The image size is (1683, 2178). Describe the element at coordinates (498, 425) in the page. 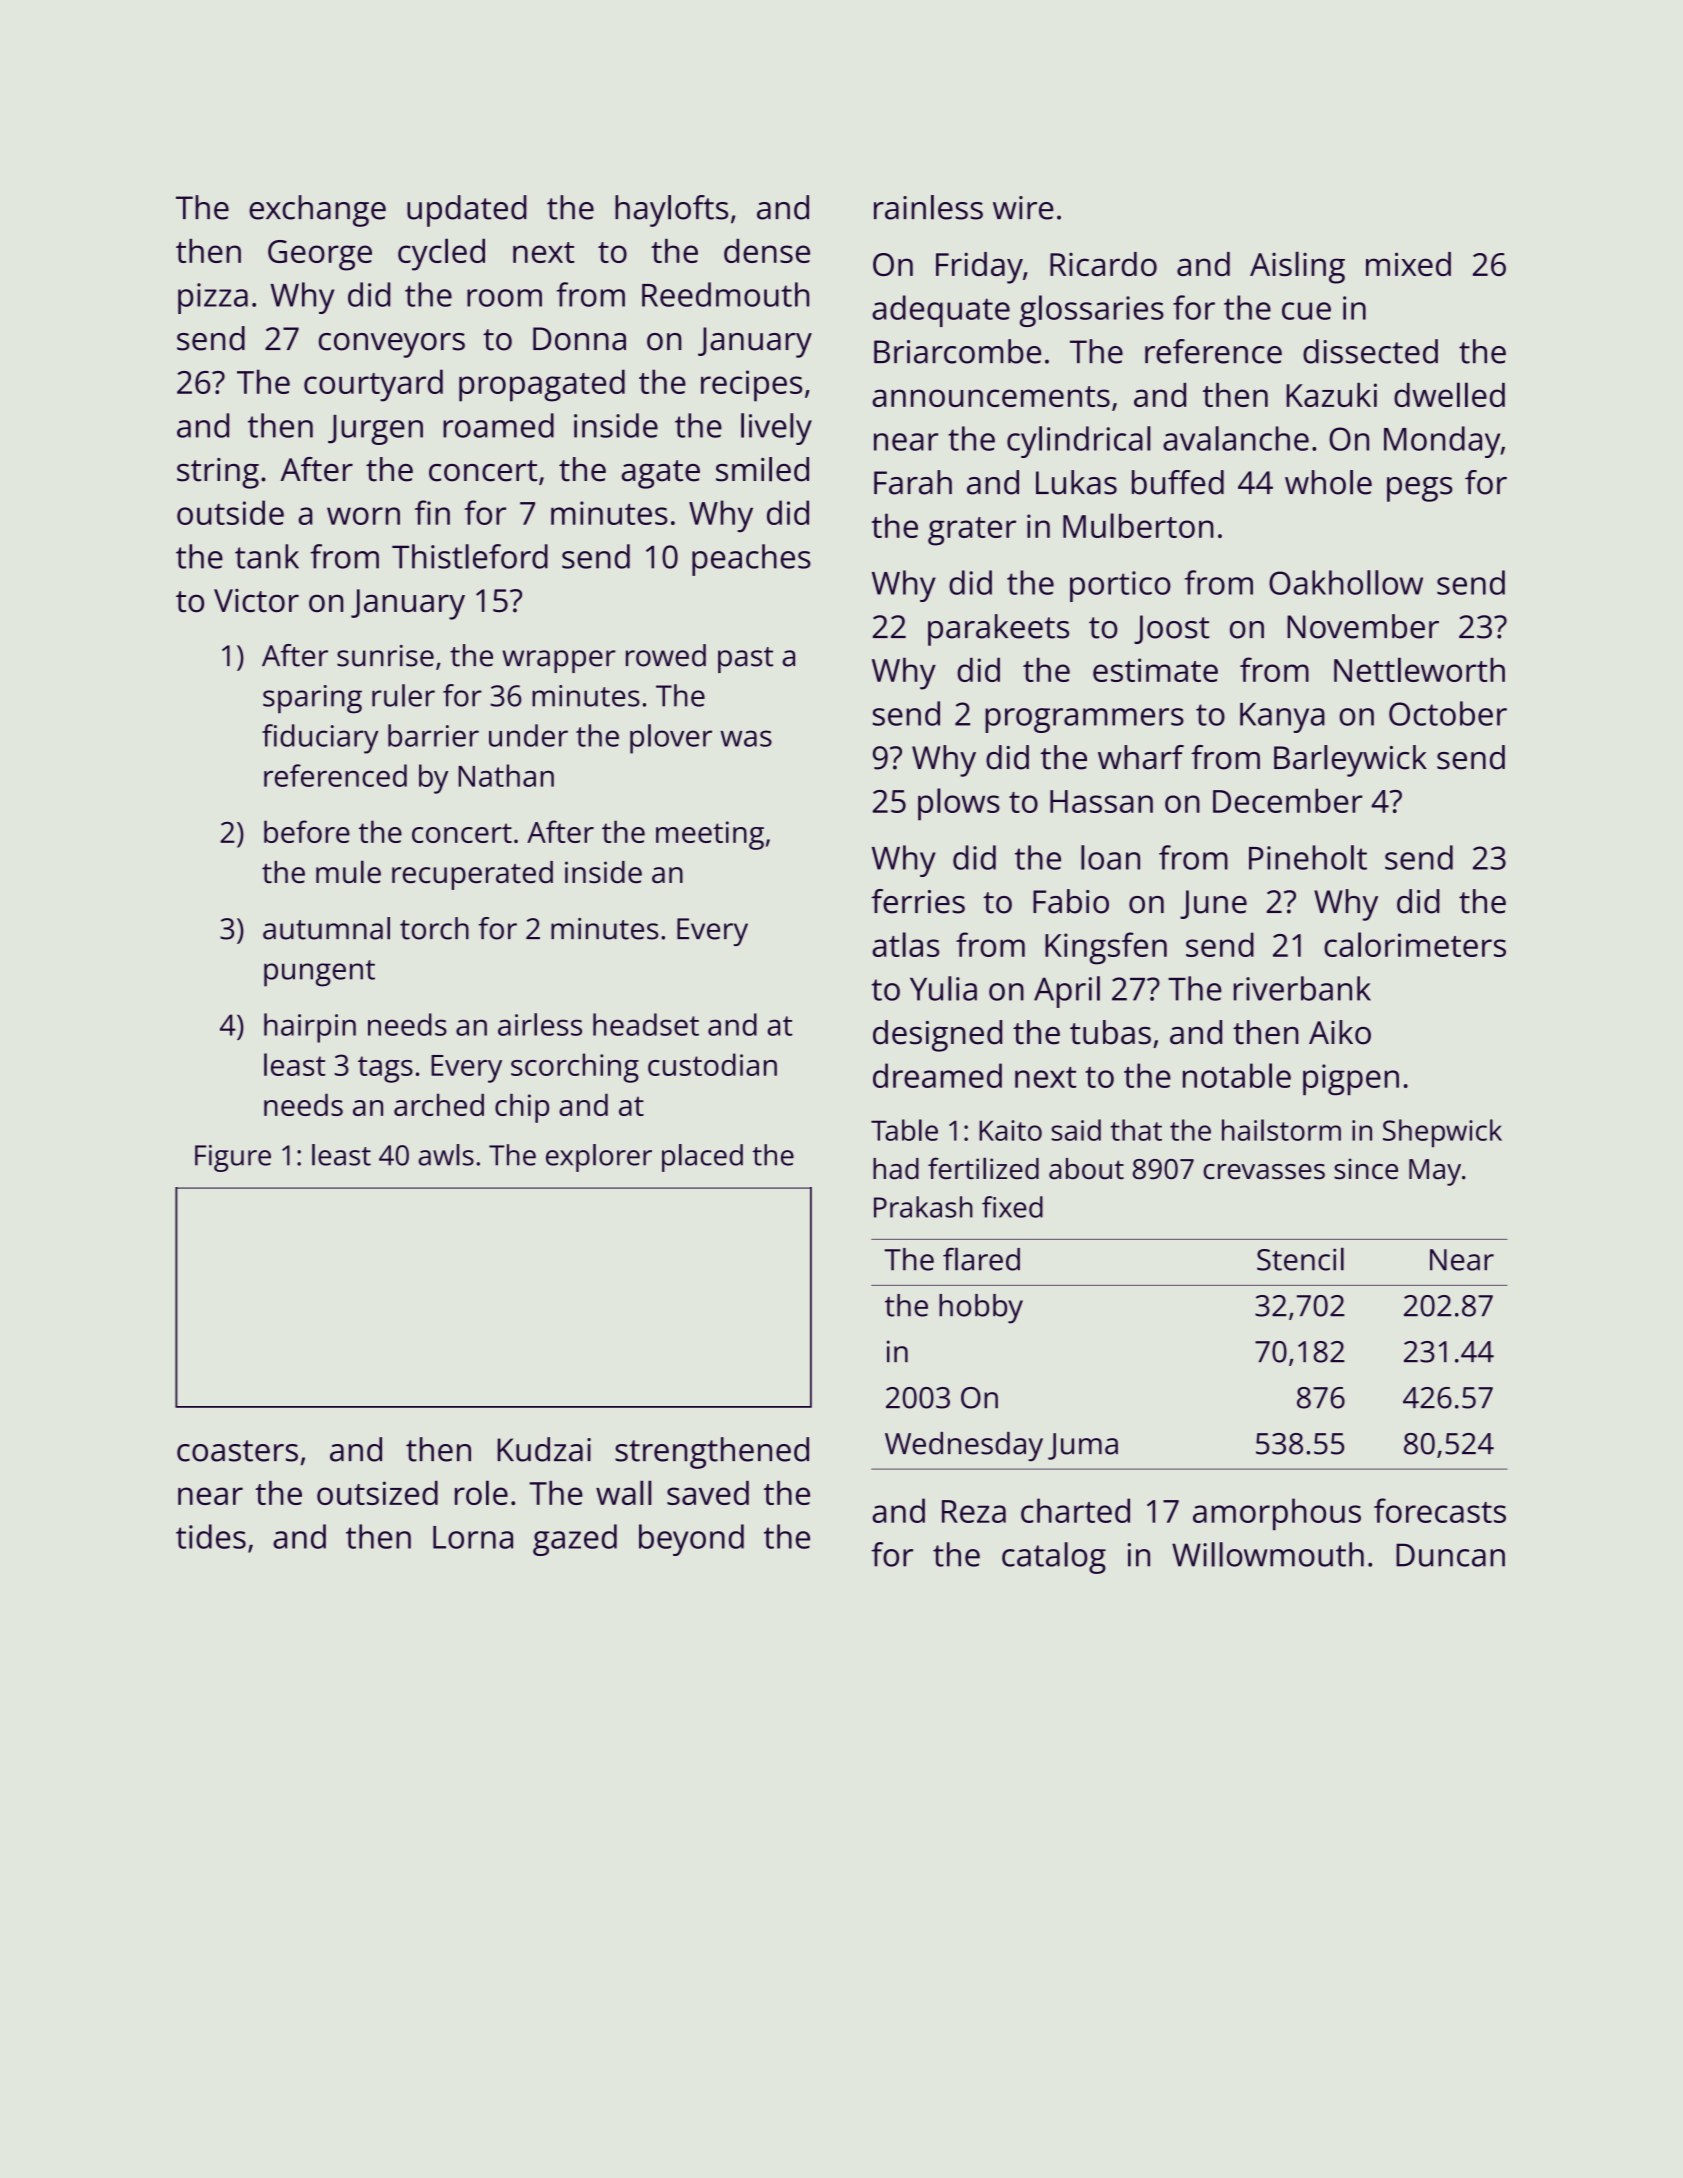

I see `roamed` at that location.
